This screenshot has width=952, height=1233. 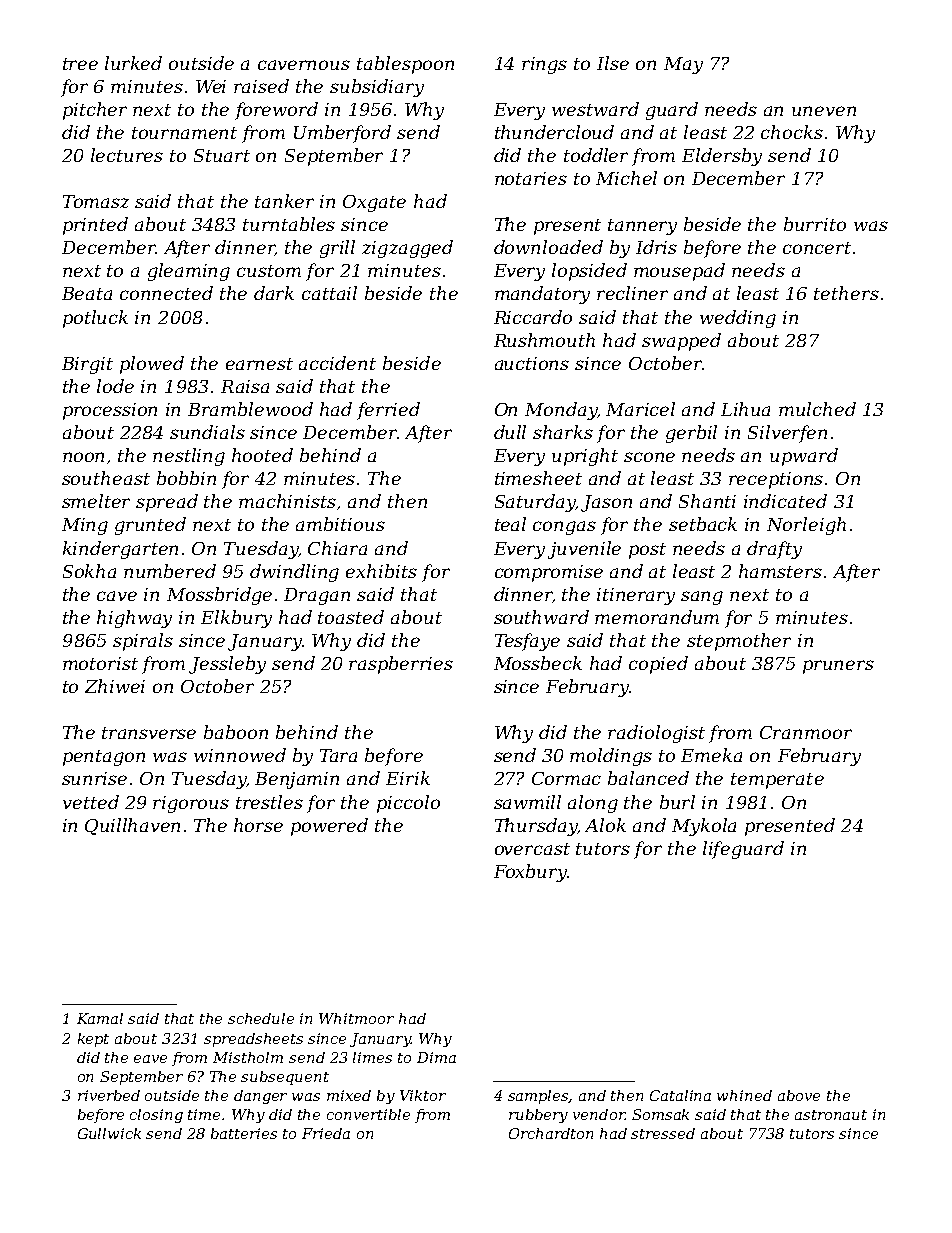 I want to click on astronaut, so click(x=831, y=1115).
